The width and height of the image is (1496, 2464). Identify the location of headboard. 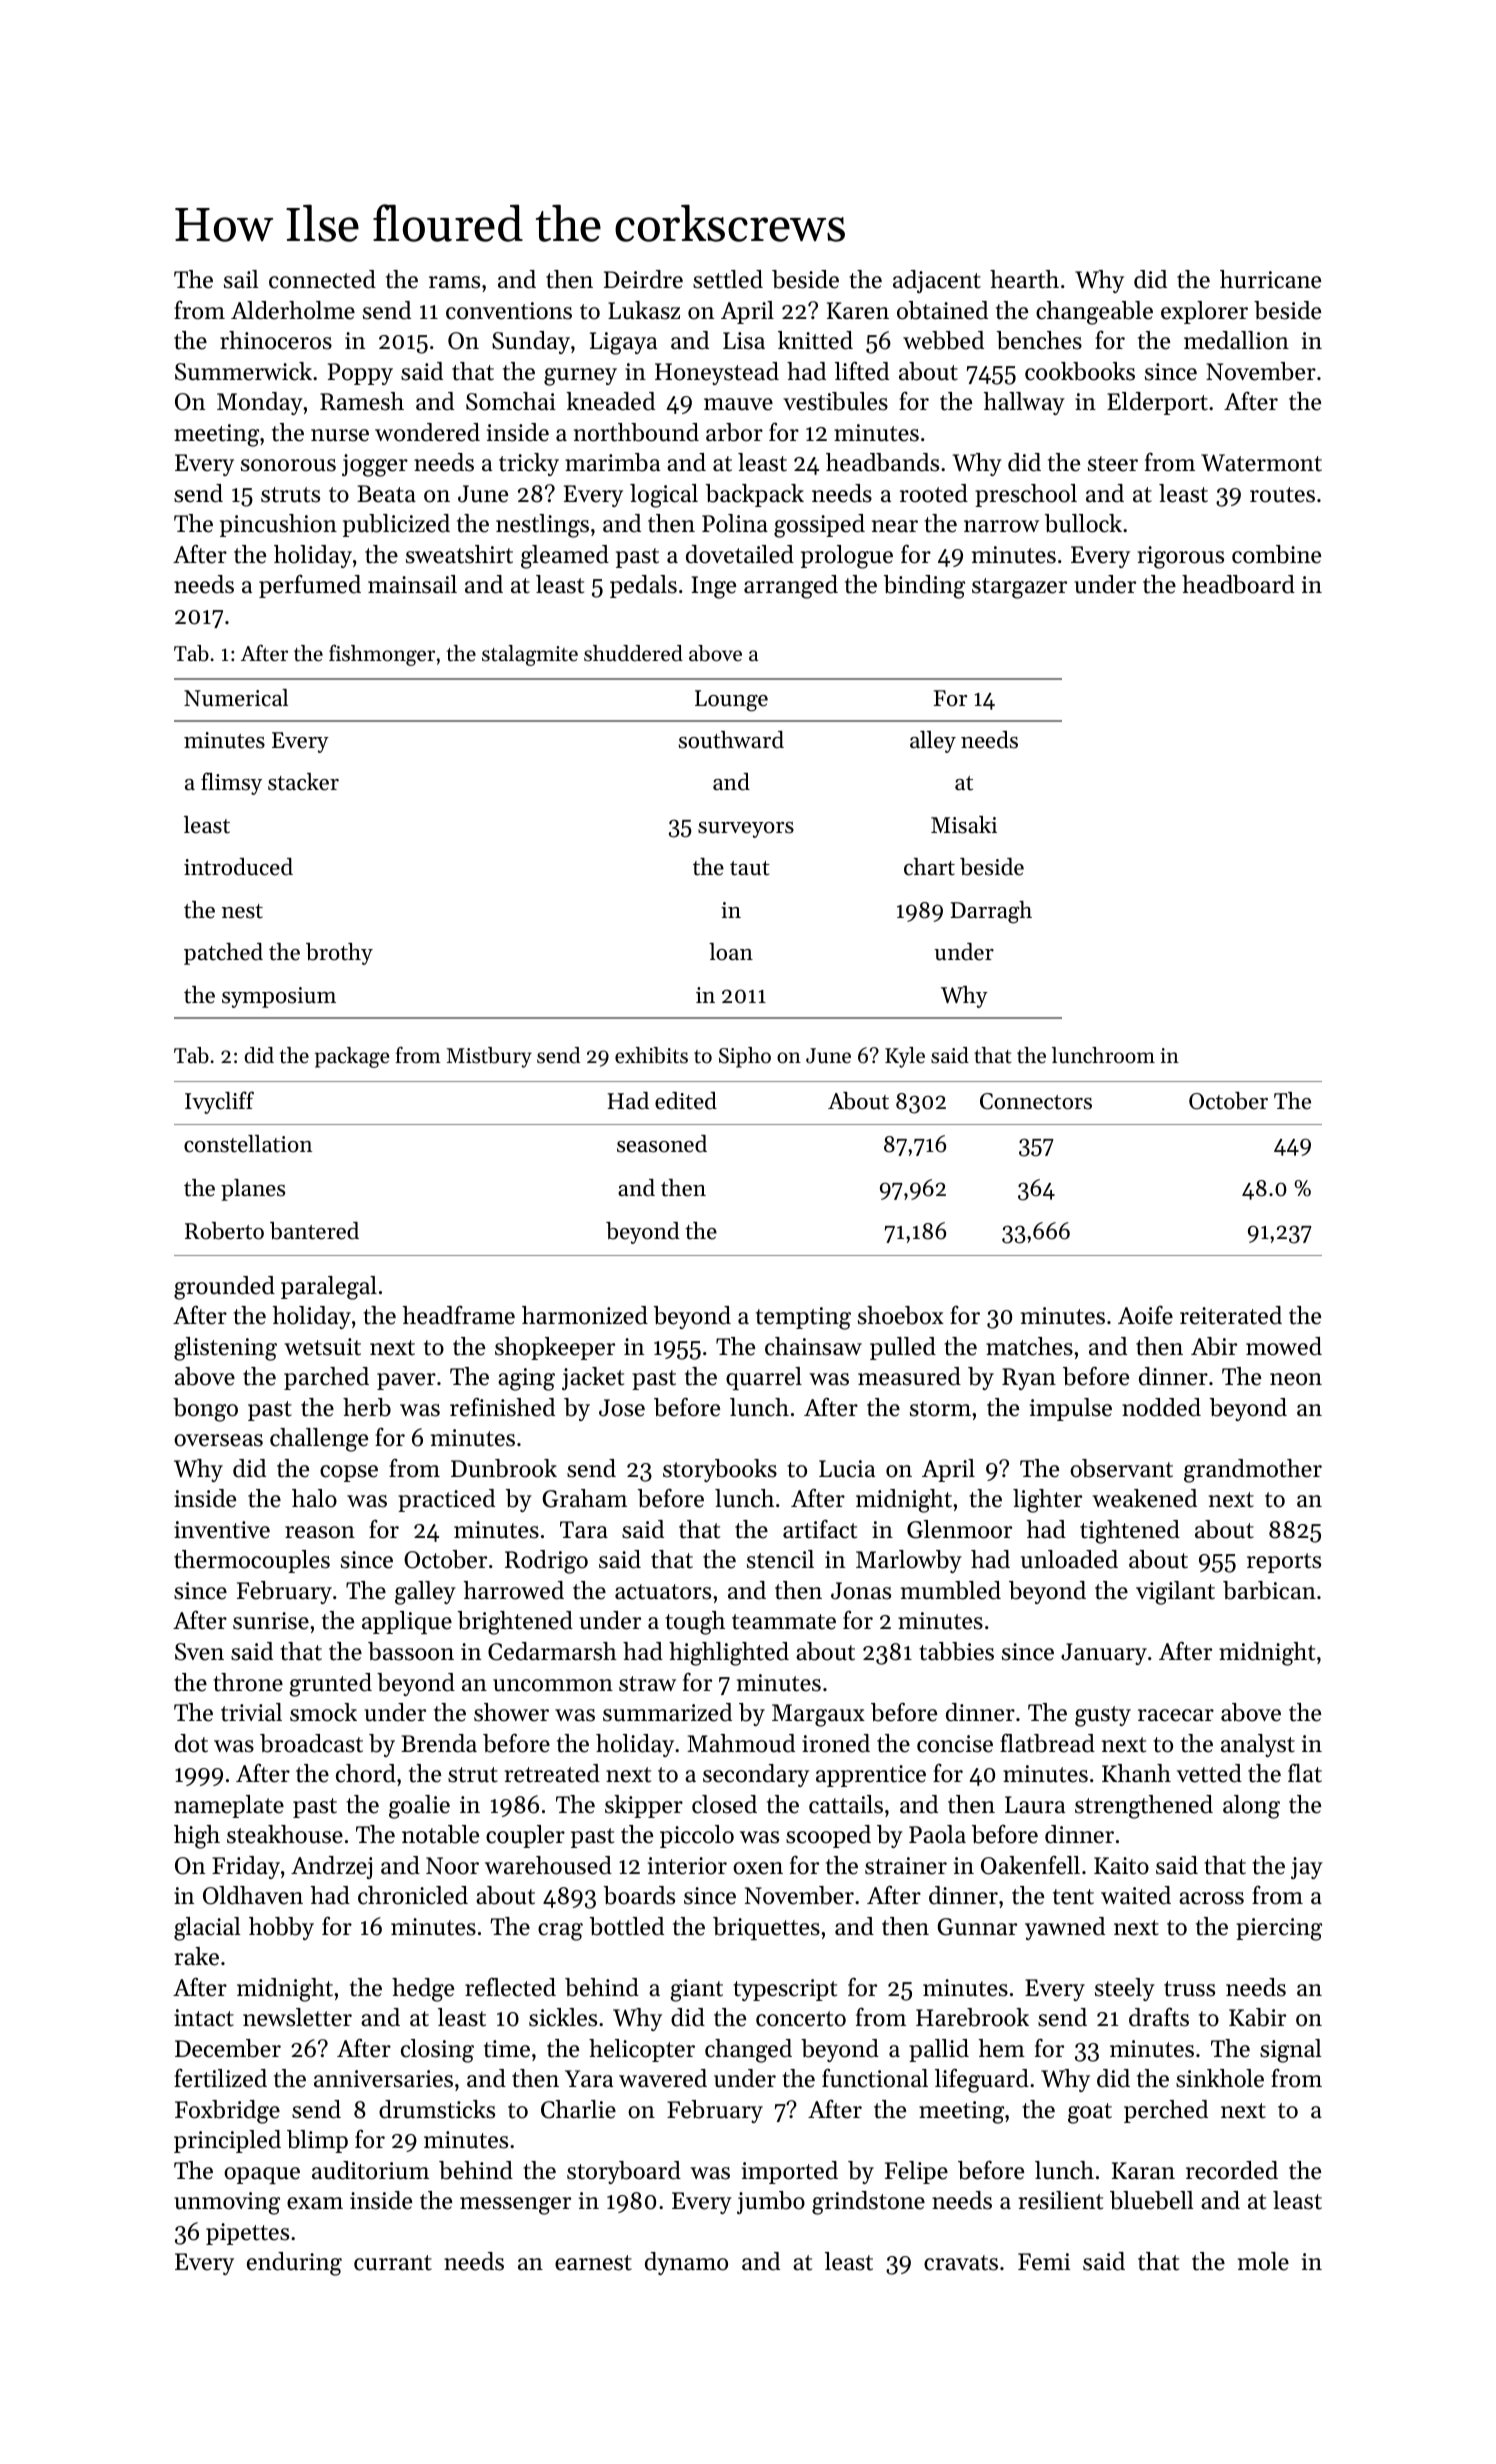
(1238, 584).
